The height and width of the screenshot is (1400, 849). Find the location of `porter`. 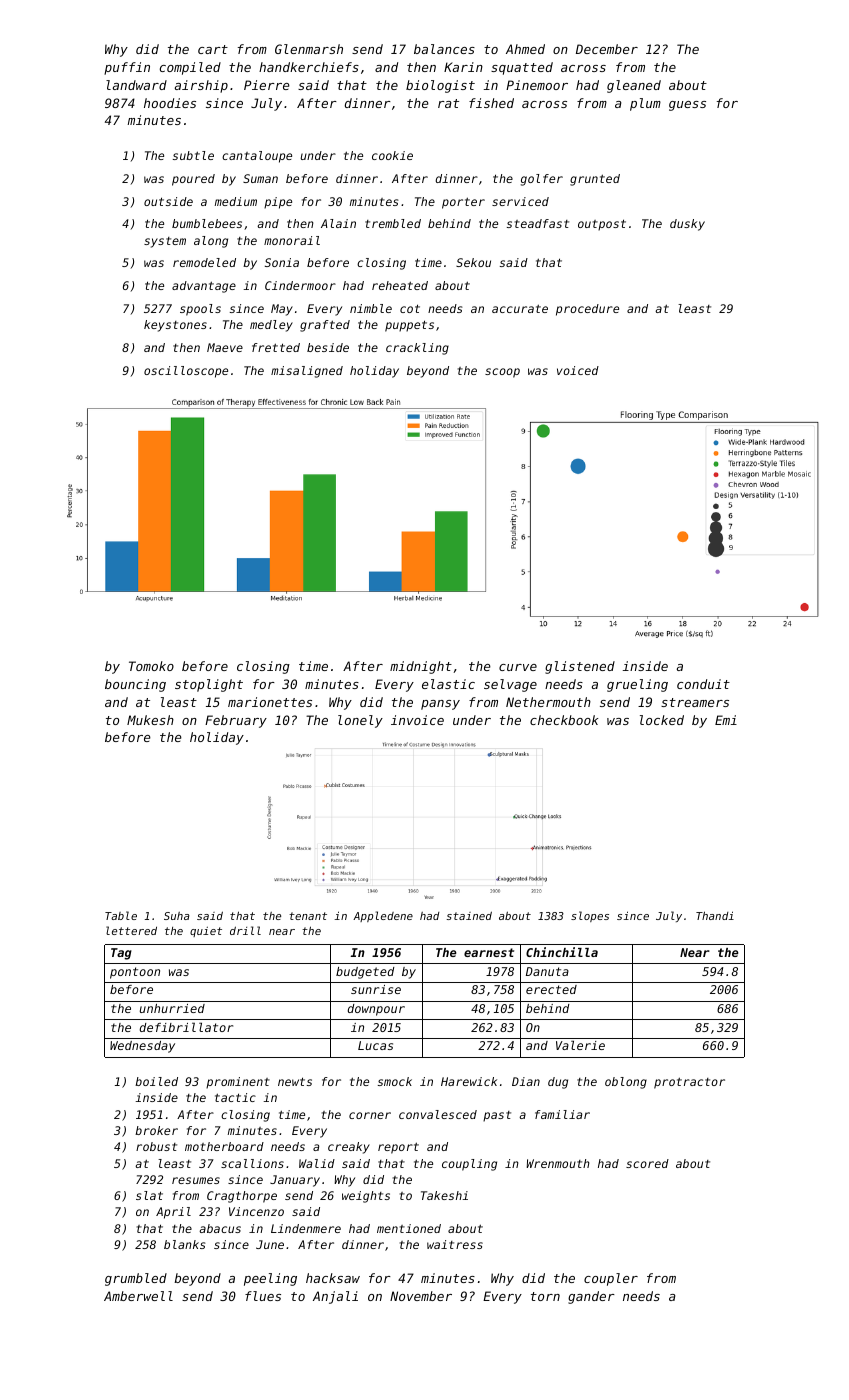

porter is located at coordinates (463, 203).
